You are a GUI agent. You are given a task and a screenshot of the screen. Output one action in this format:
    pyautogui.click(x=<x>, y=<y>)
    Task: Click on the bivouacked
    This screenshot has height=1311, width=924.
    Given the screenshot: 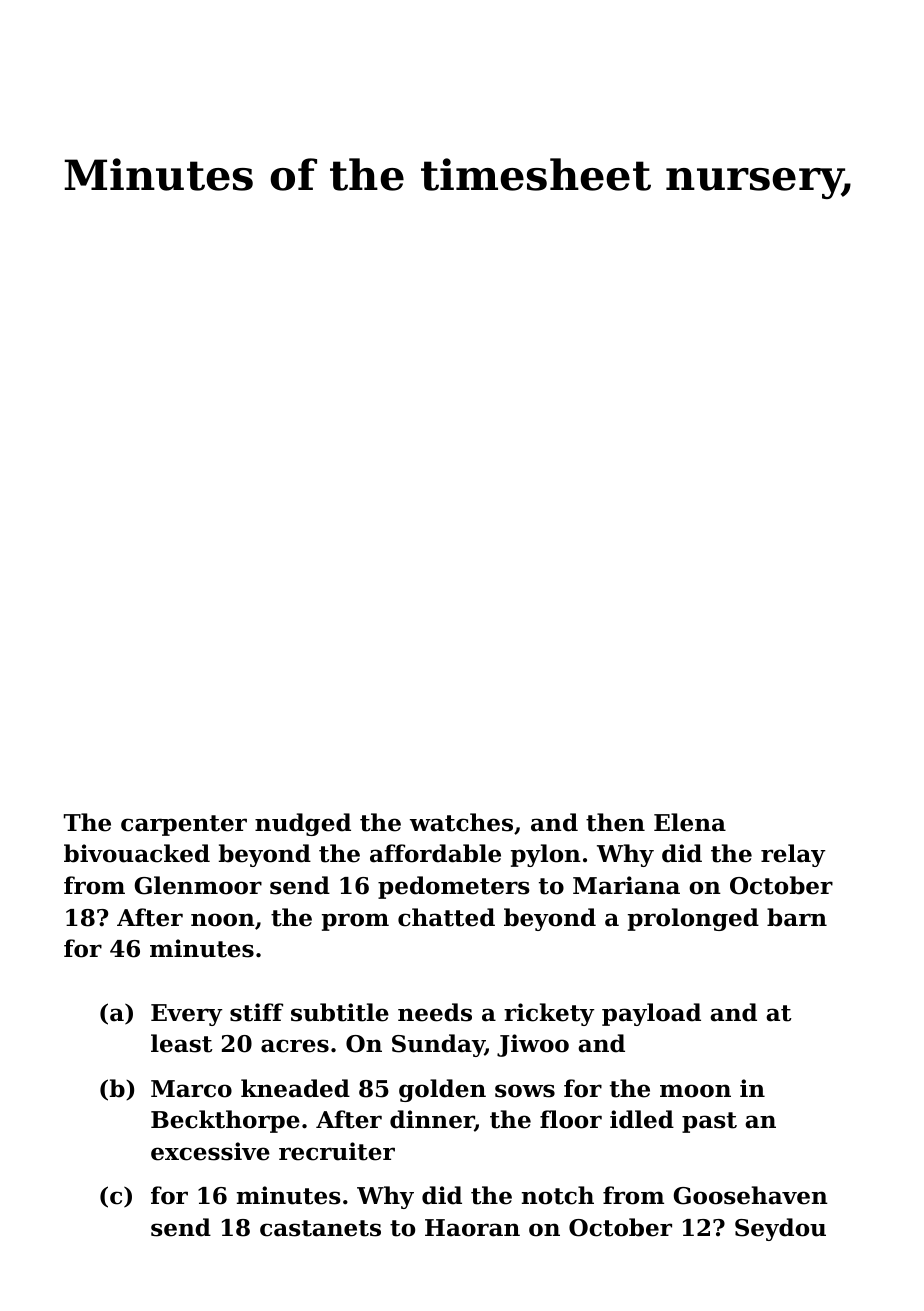 What is the action you would take?
    pyautogui.click(x=137, y=853)
